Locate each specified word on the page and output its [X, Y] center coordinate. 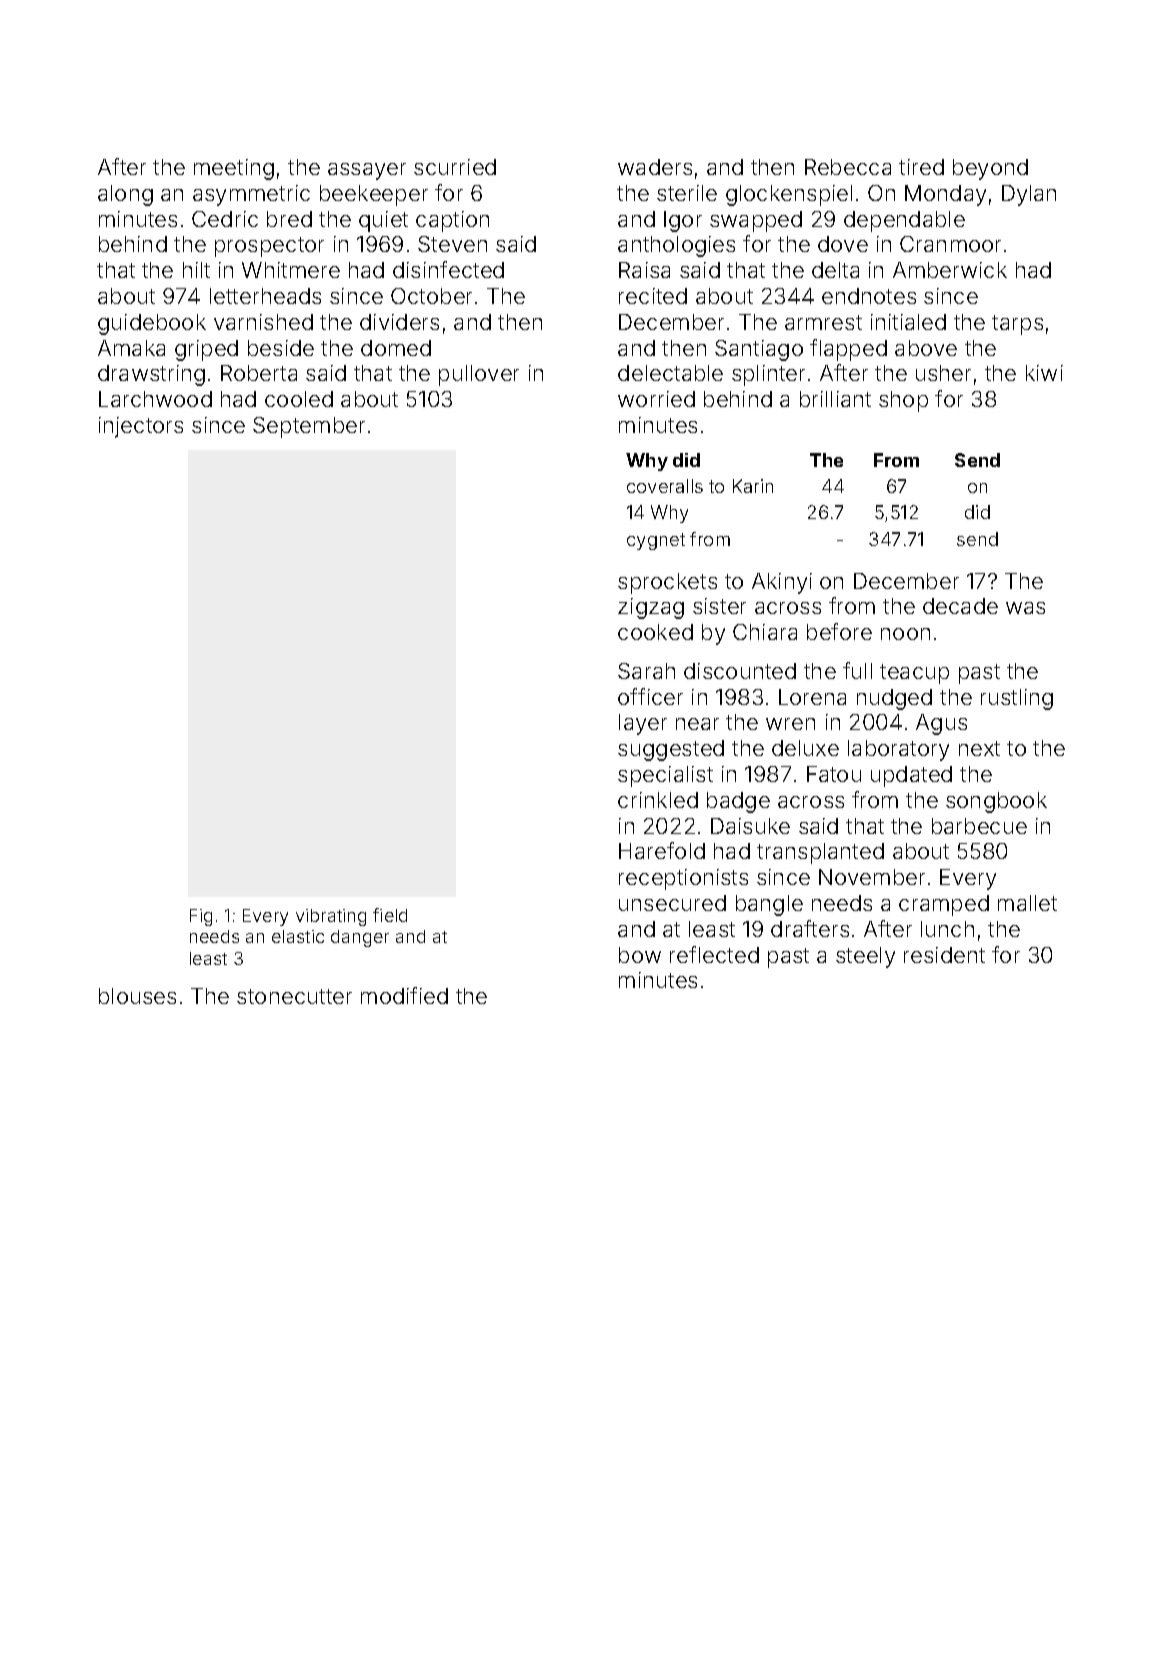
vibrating [331, 917]
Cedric [225, 219]
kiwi [1044, 373]
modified [404, 995]
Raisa [644, 270]
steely [865, 957]
